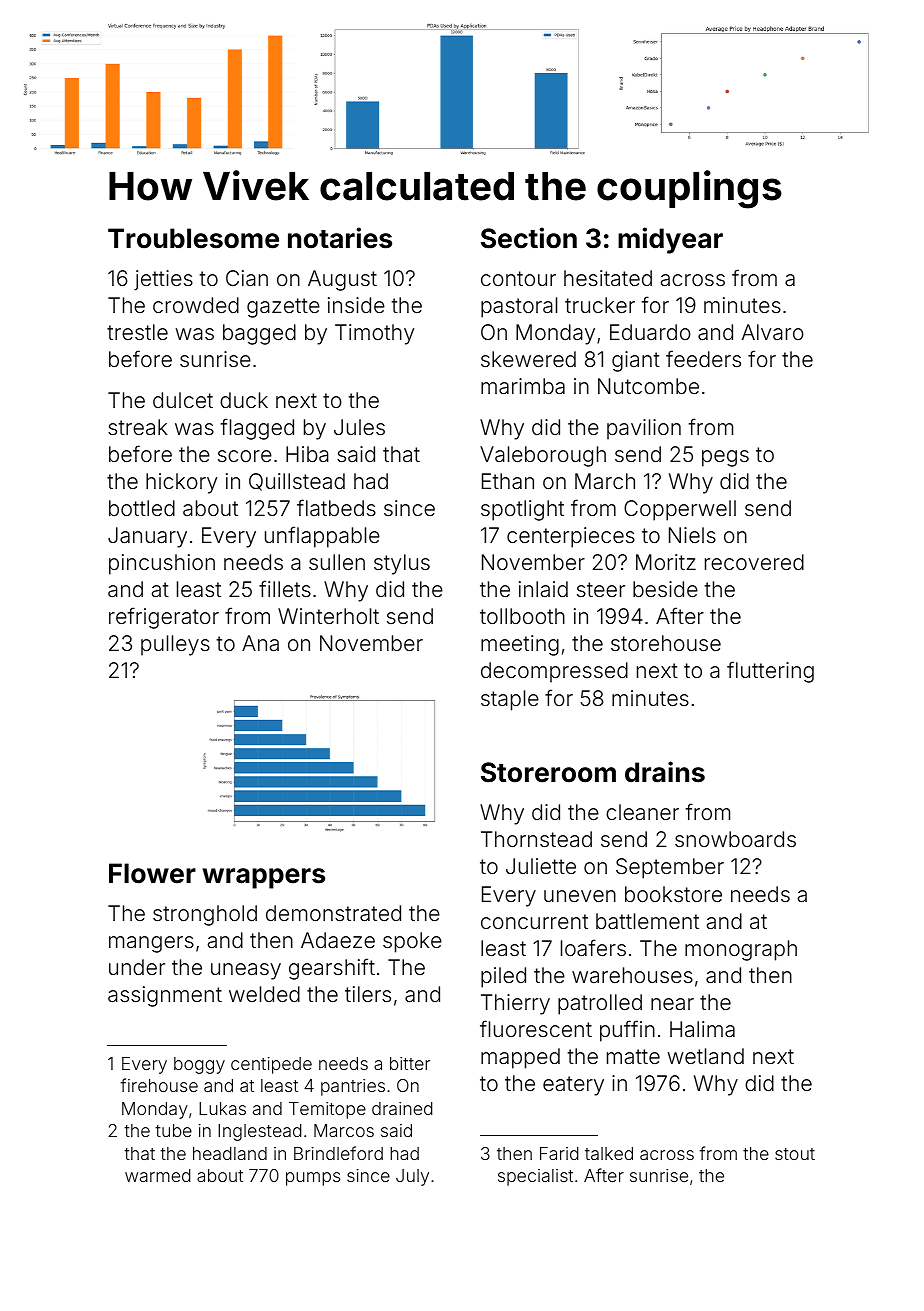  What do you see at coordinates (338, 1153) in the screenshot?
I see `Brindleford` at bounding box center [338, 1153].
